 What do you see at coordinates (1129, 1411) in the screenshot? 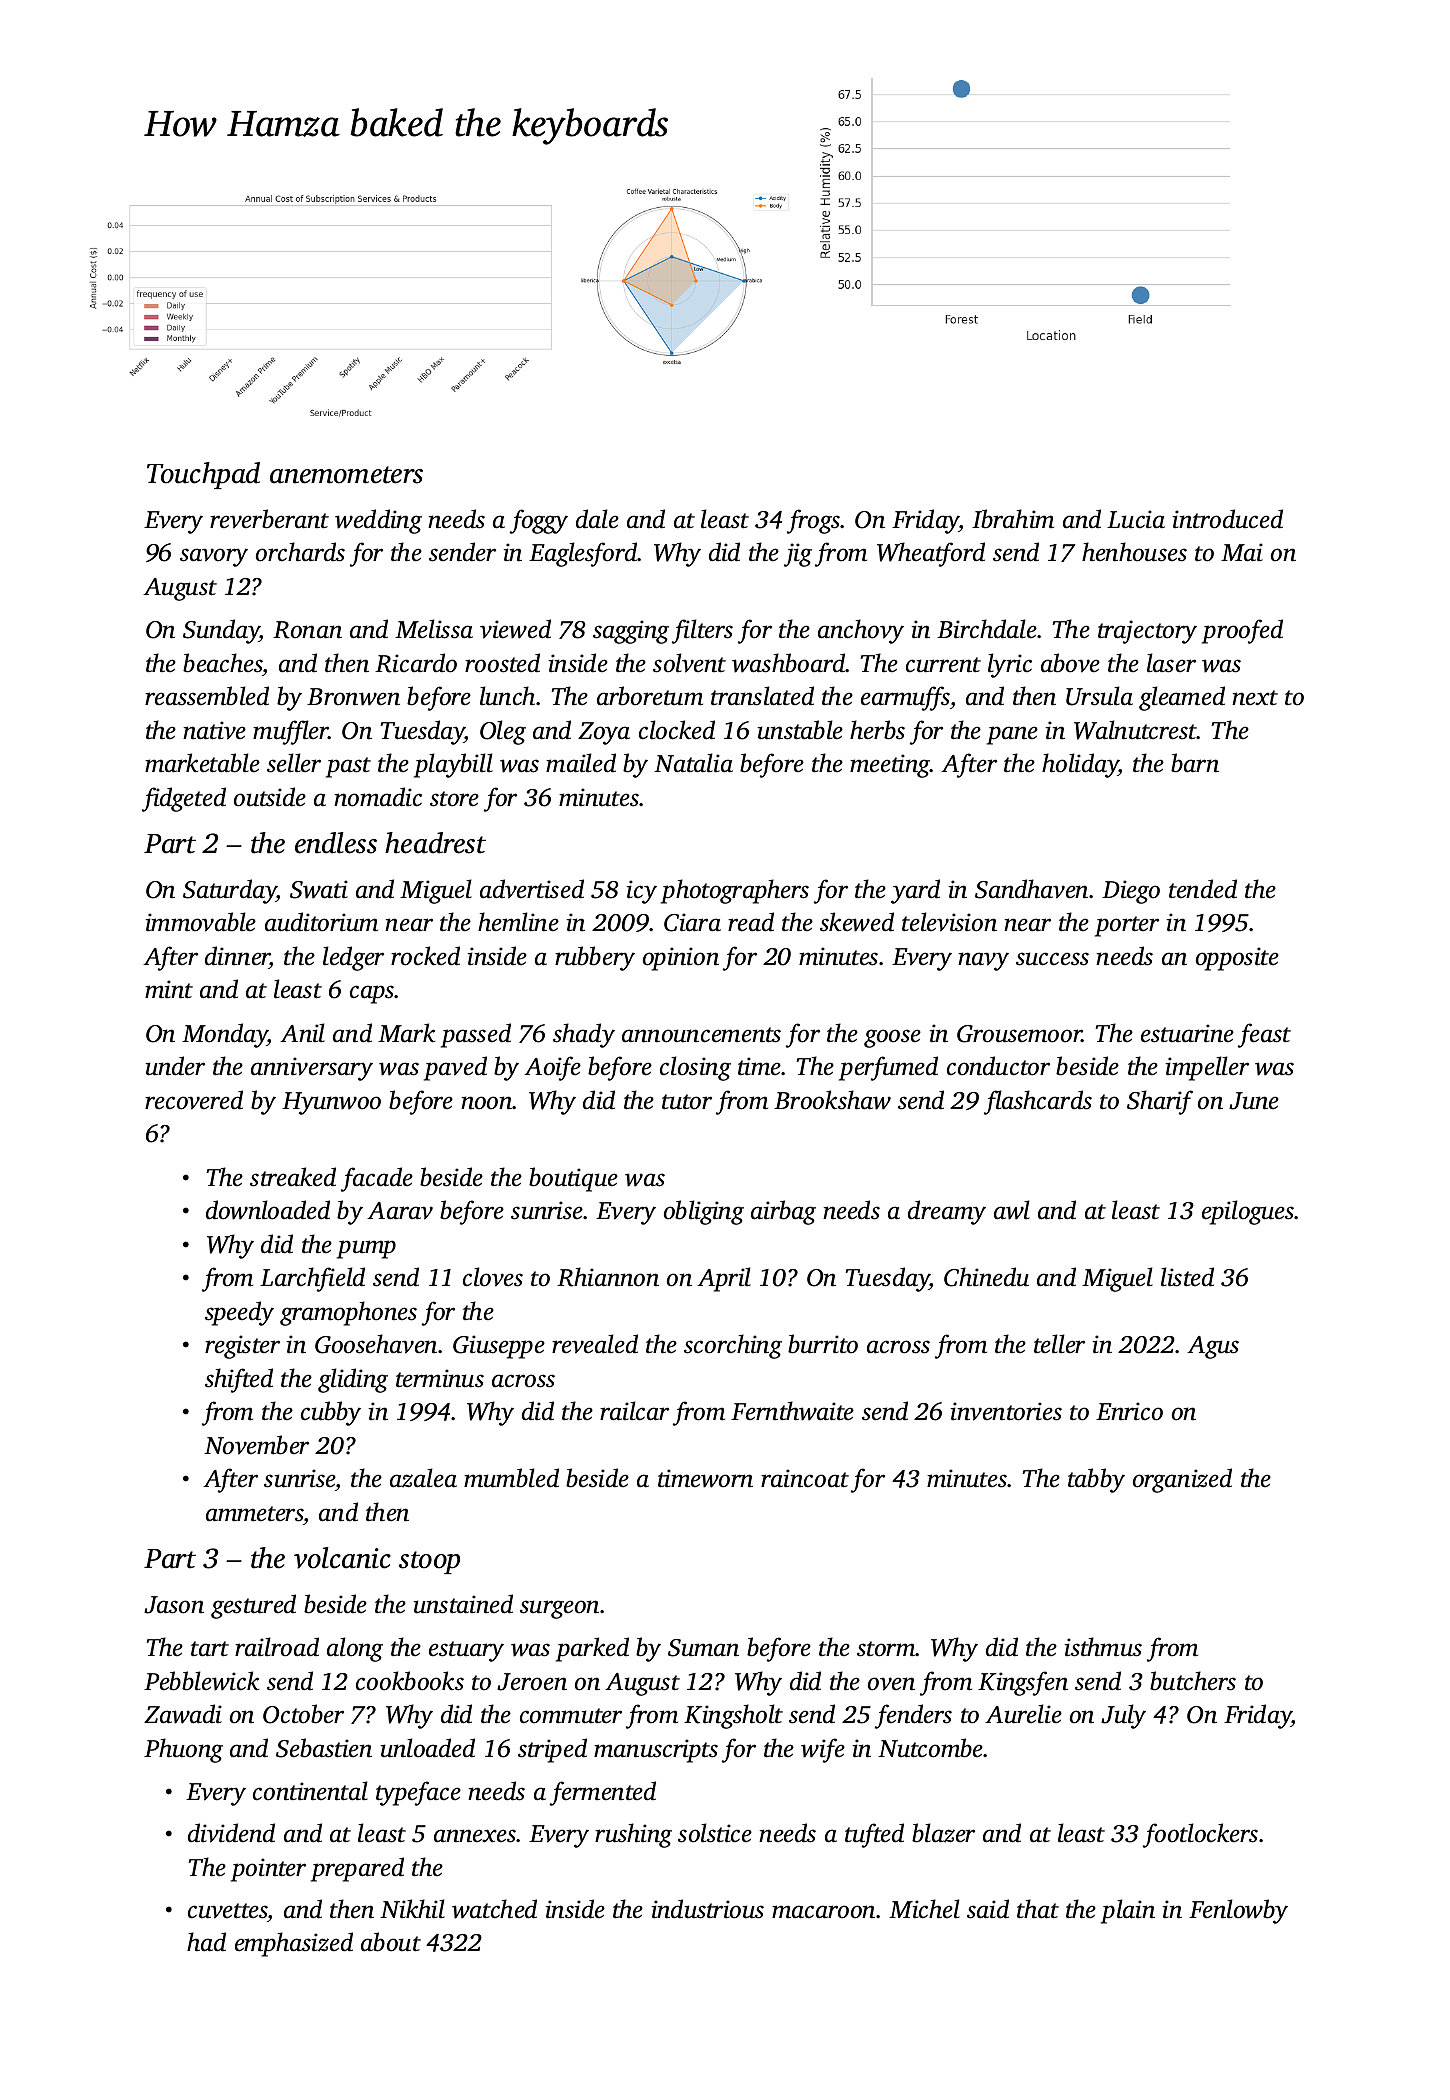
I see `Enrico` at bounding box center [1129, 1411].
